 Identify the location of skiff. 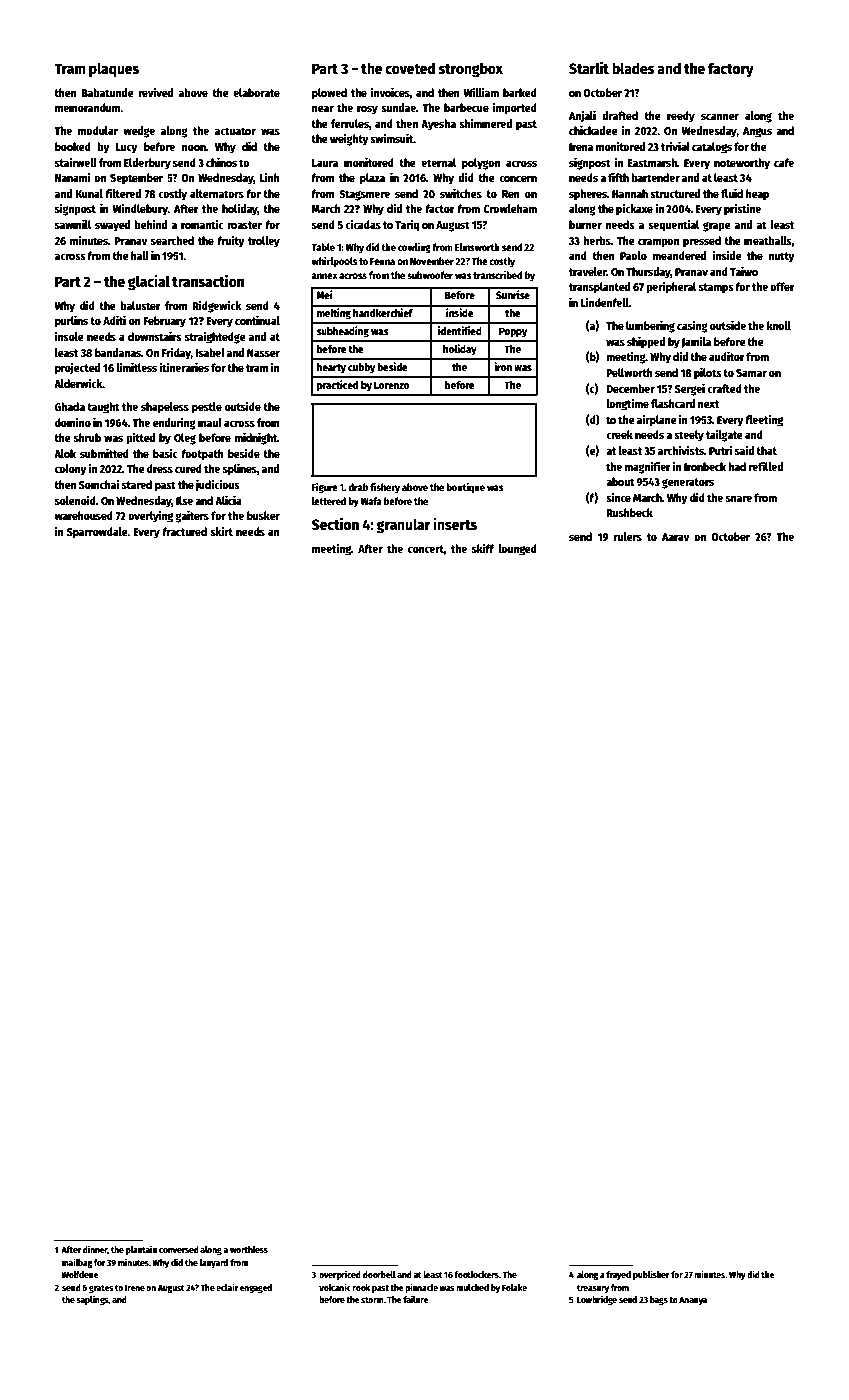
(483, 548).
